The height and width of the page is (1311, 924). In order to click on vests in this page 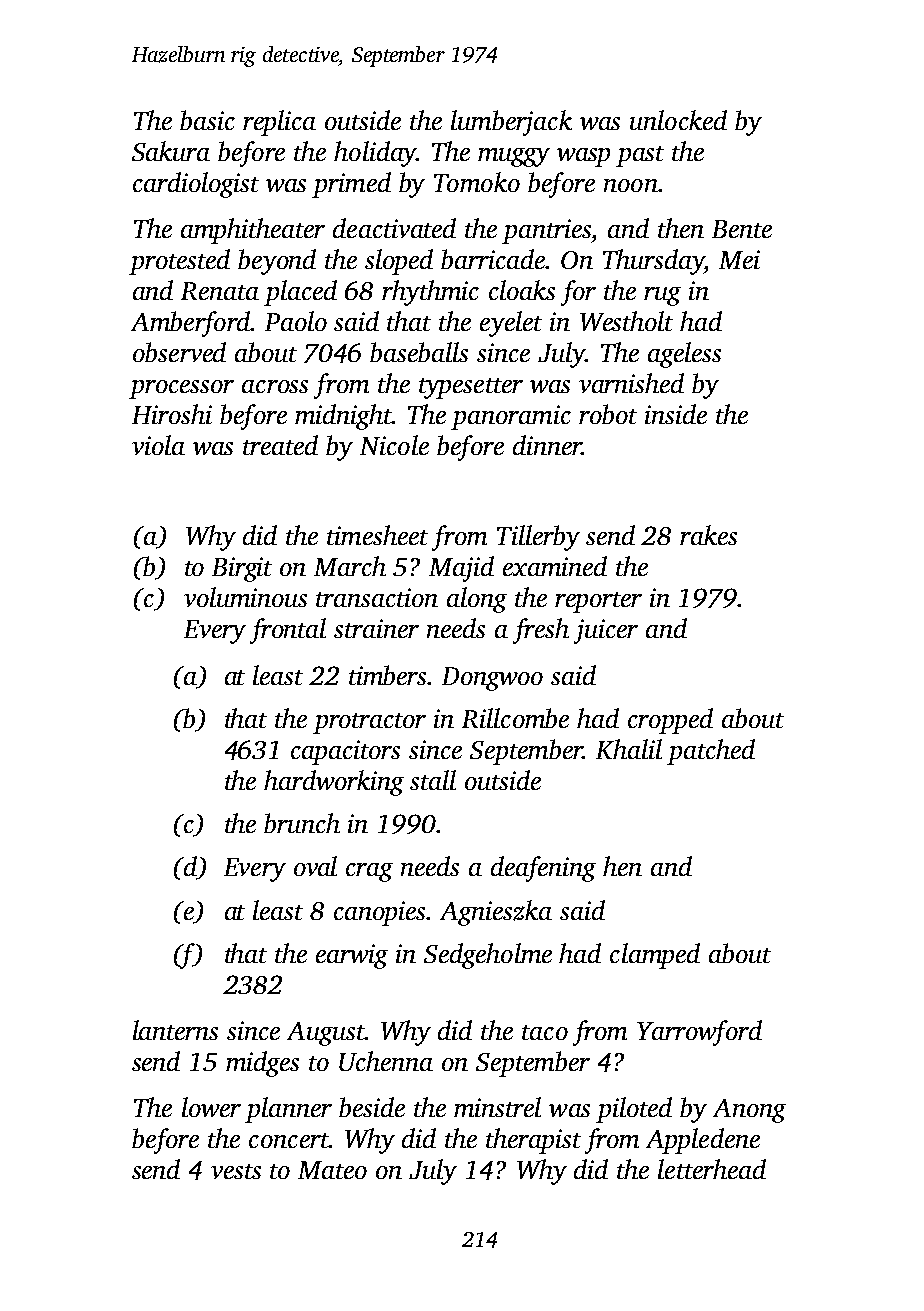, I will do `click(236, 1171)`.
